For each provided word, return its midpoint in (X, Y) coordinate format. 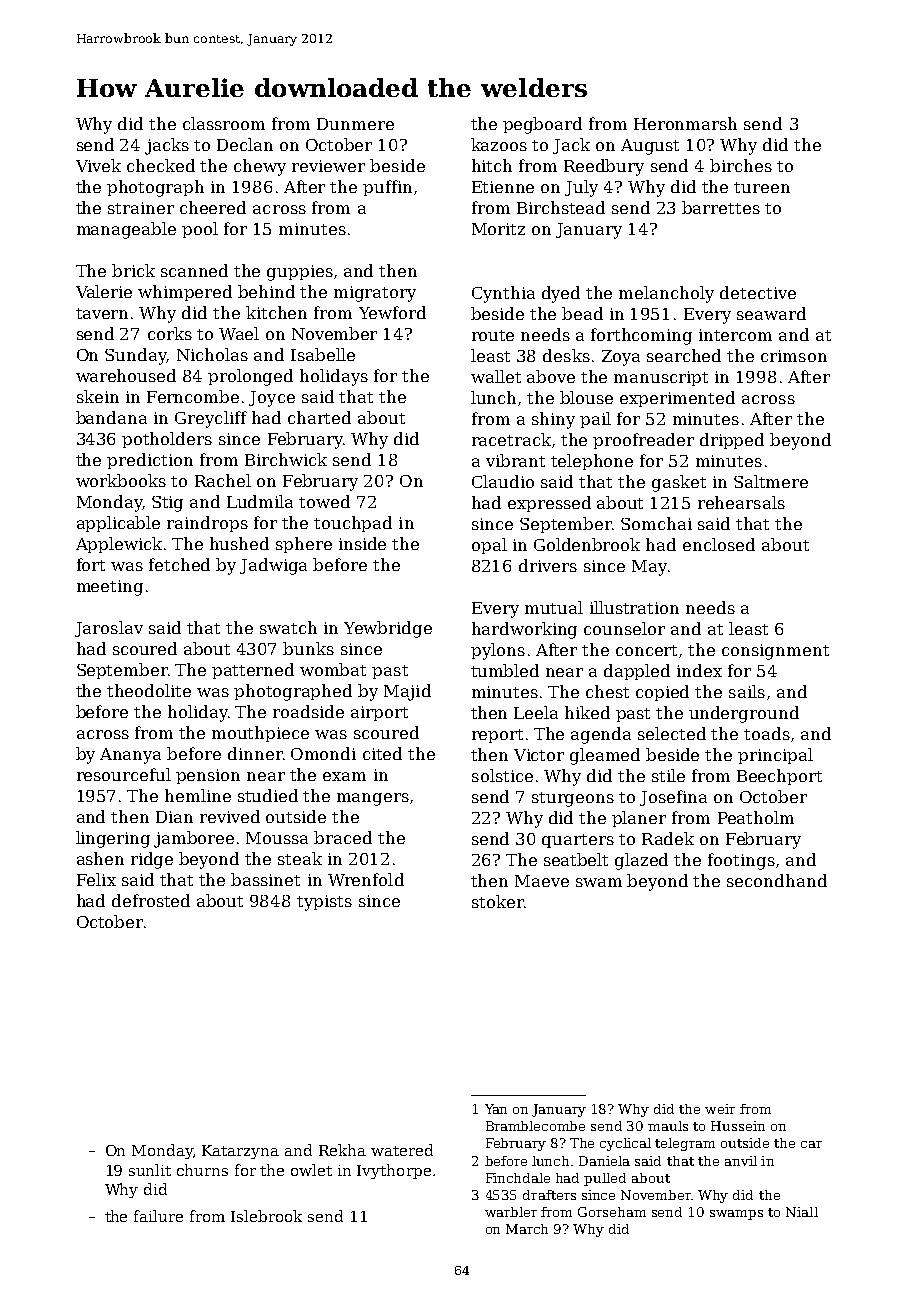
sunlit (150, 1170)
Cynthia (503, 294)
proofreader (643, 441)
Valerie (104, 291)
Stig (167, 504)
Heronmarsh (685, 123)
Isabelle (323, 354)
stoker (498, 901)
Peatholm (756, 817)
